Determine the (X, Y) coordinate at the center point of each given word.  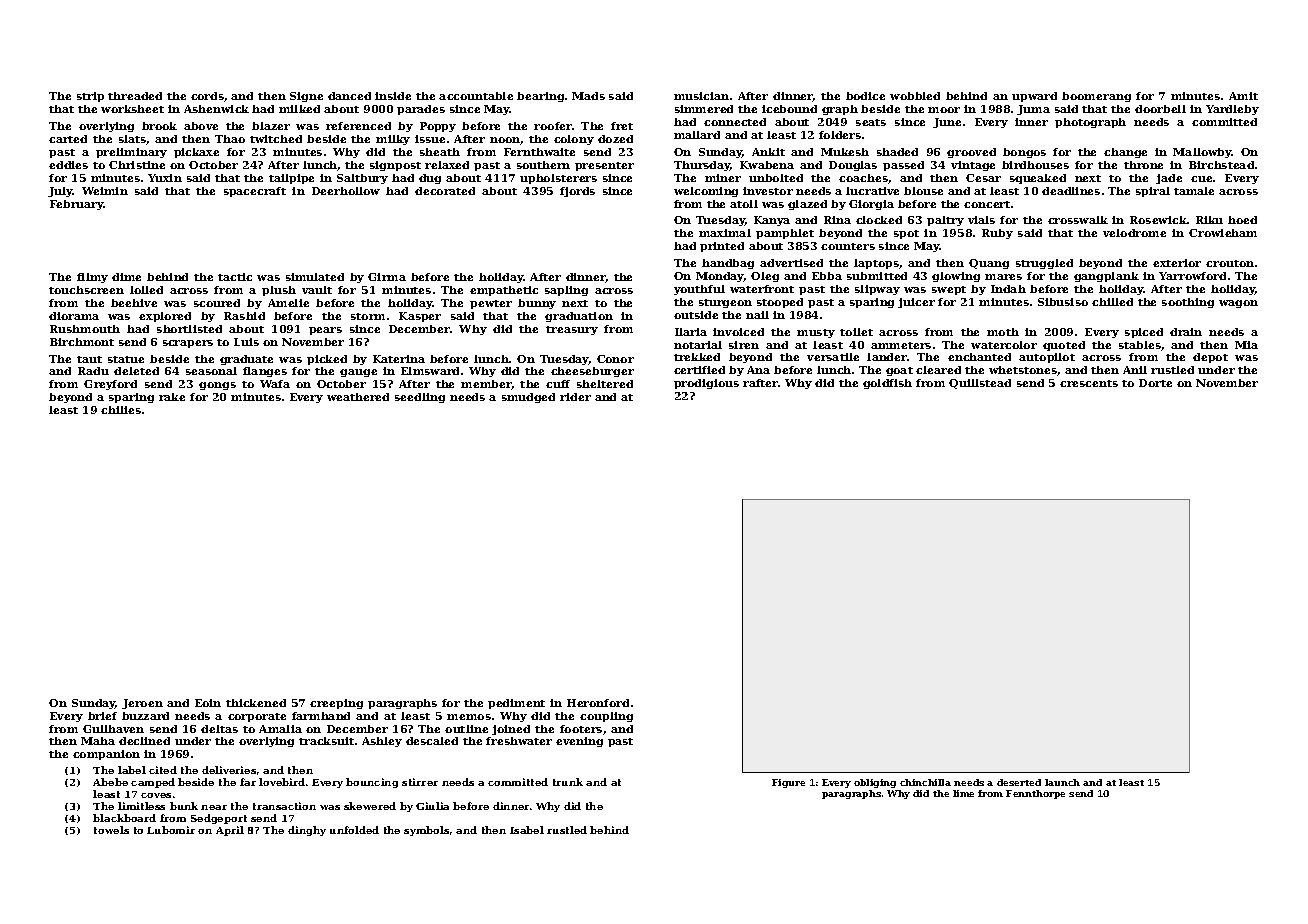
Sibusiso (1063, 302)
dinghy (307, 831)
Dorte (1155, 383)
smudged (528, 398)
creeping (336, 704)
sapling (566, 291)
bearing (540, 97)
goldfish (887, 384)
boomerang (1096, 97)
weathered (358, 397)
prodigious (706, 384)
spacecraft (255, 192)
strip (90, 97)
